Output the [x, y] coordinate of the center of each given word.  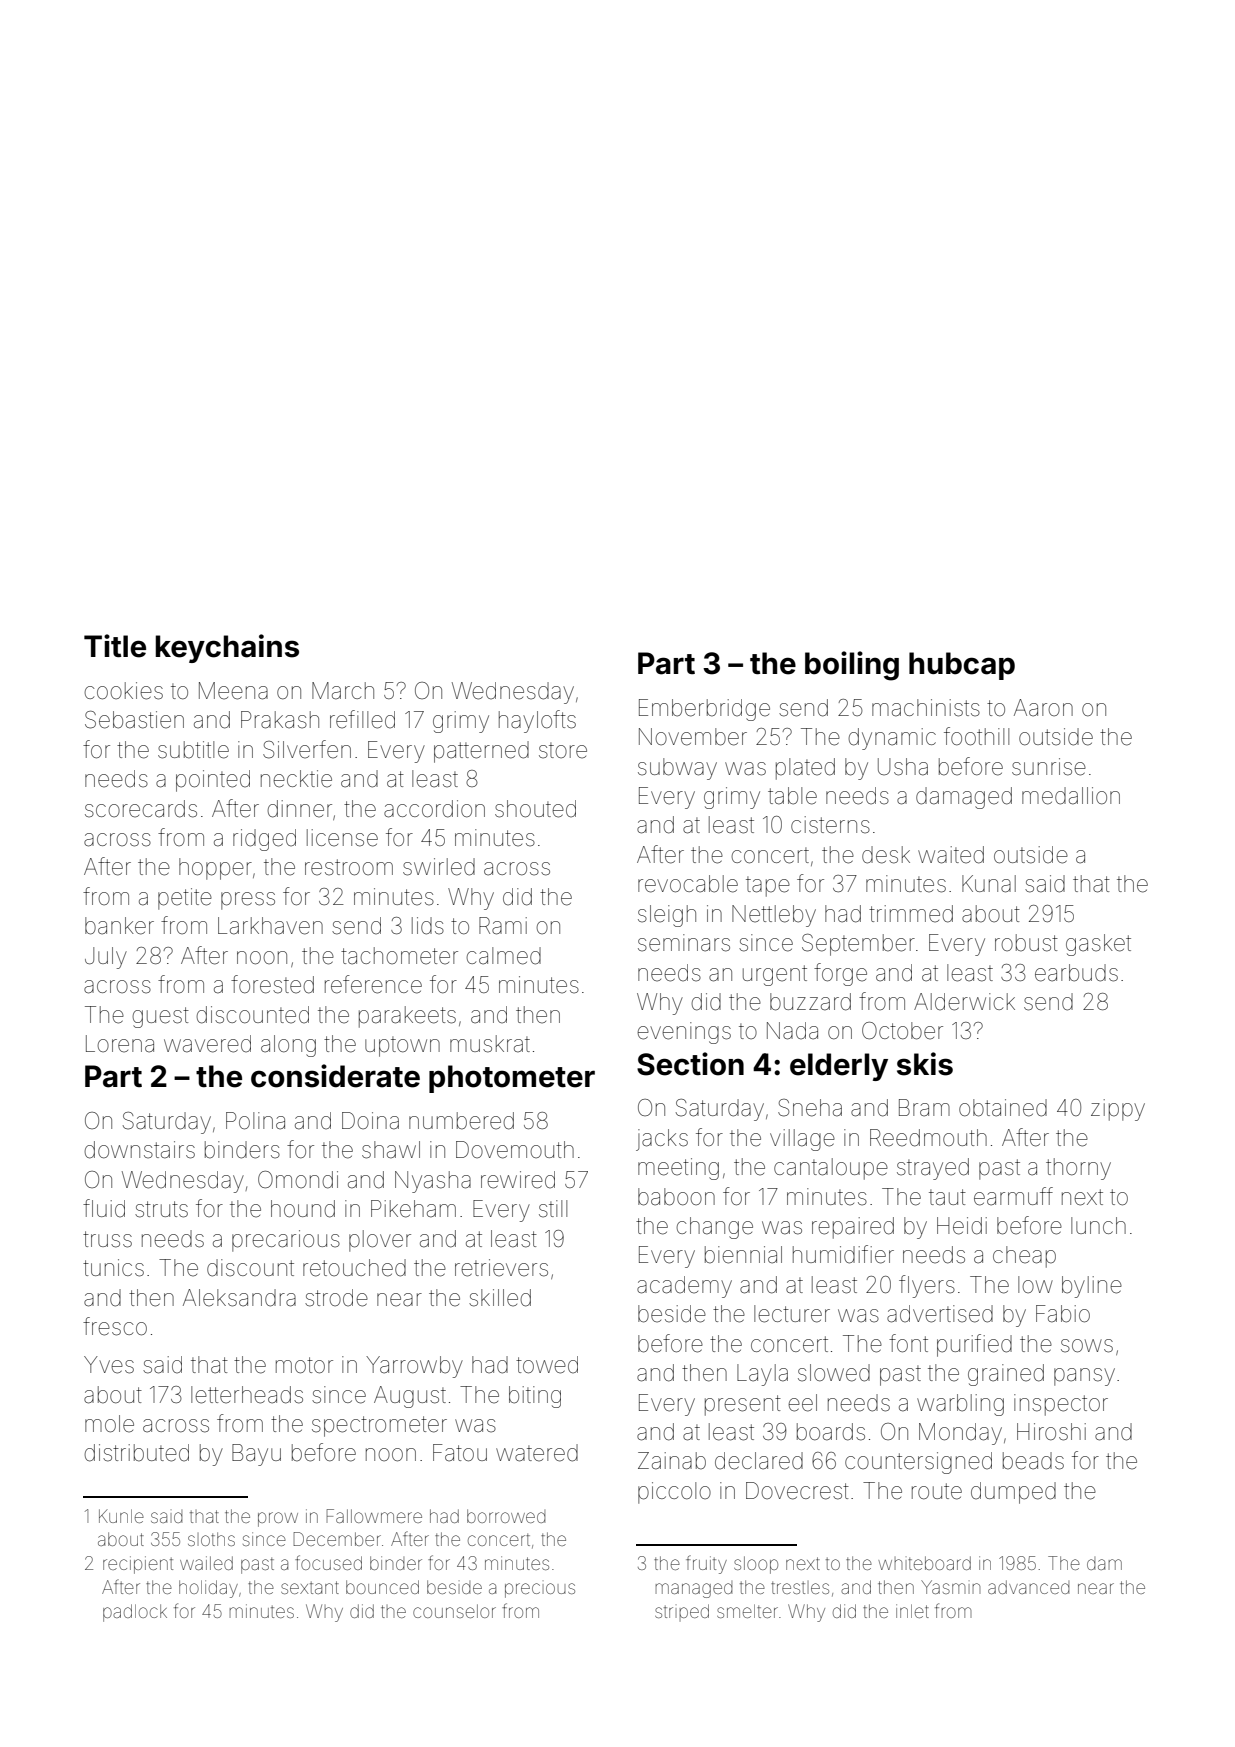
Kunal [989, 884]
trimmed [911, 914]
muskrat [490, 1044]
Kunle [121, 1516]
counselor [454, 1611]
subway [677, 769]
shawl [391, 1150]
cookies [123, 691]
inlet [912, 1611]
